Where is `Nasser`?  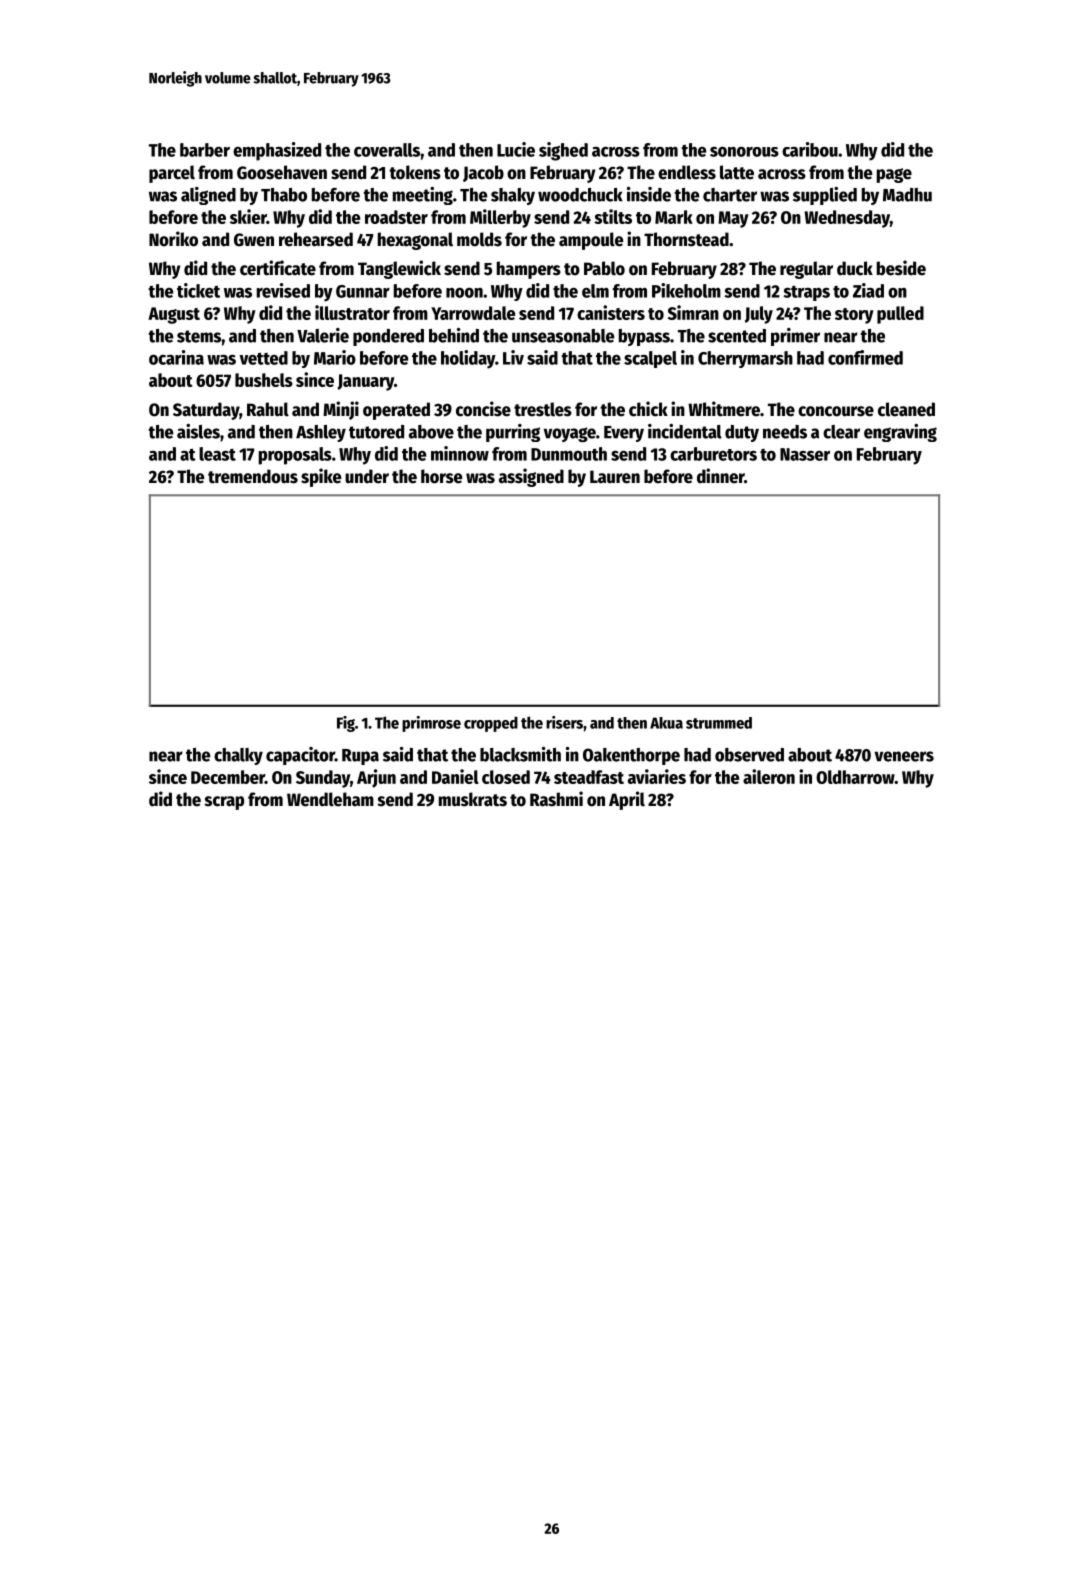
Nasser is located at coordinates (805, 454).
